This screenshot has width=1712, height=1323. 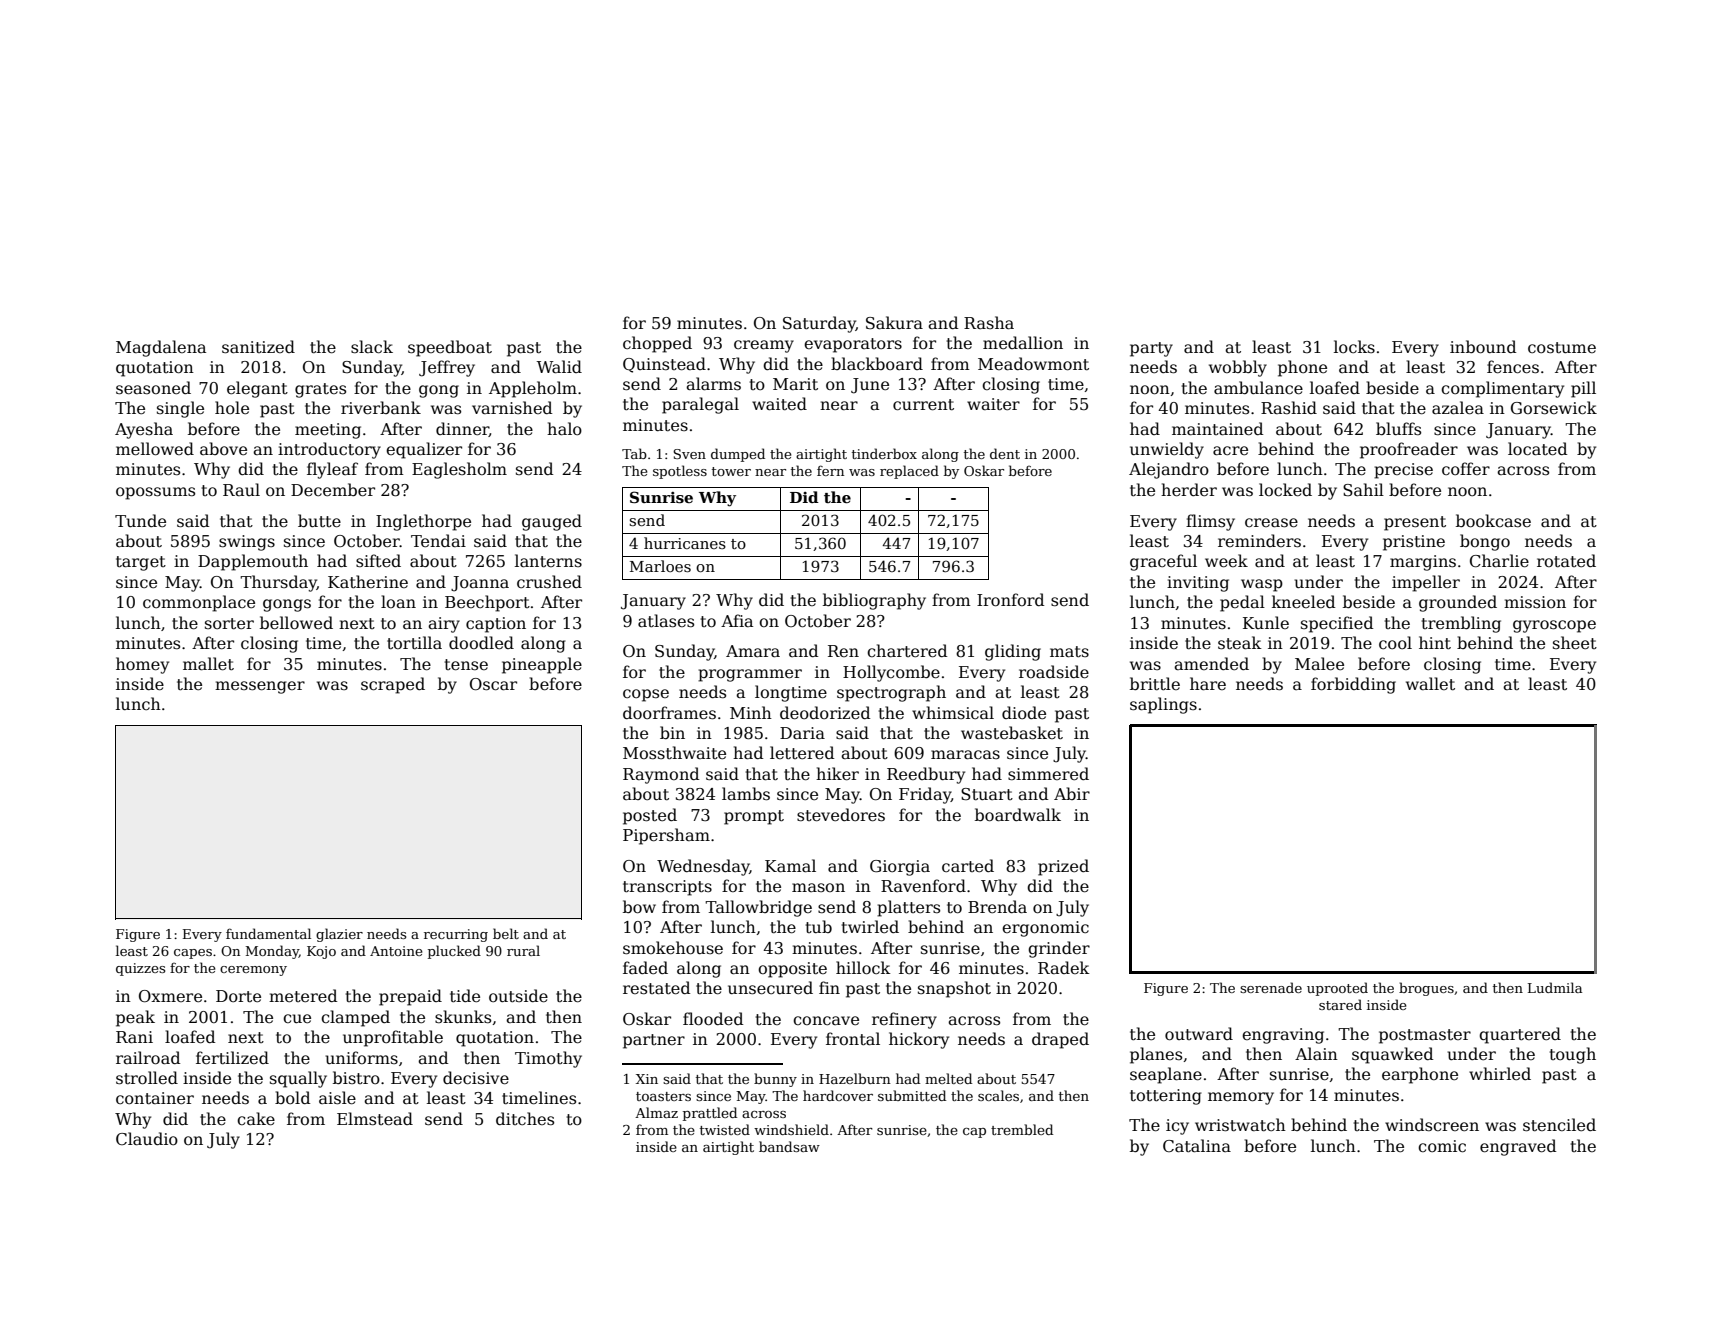 I want to click on locked, so click(x=1285, y=490).
